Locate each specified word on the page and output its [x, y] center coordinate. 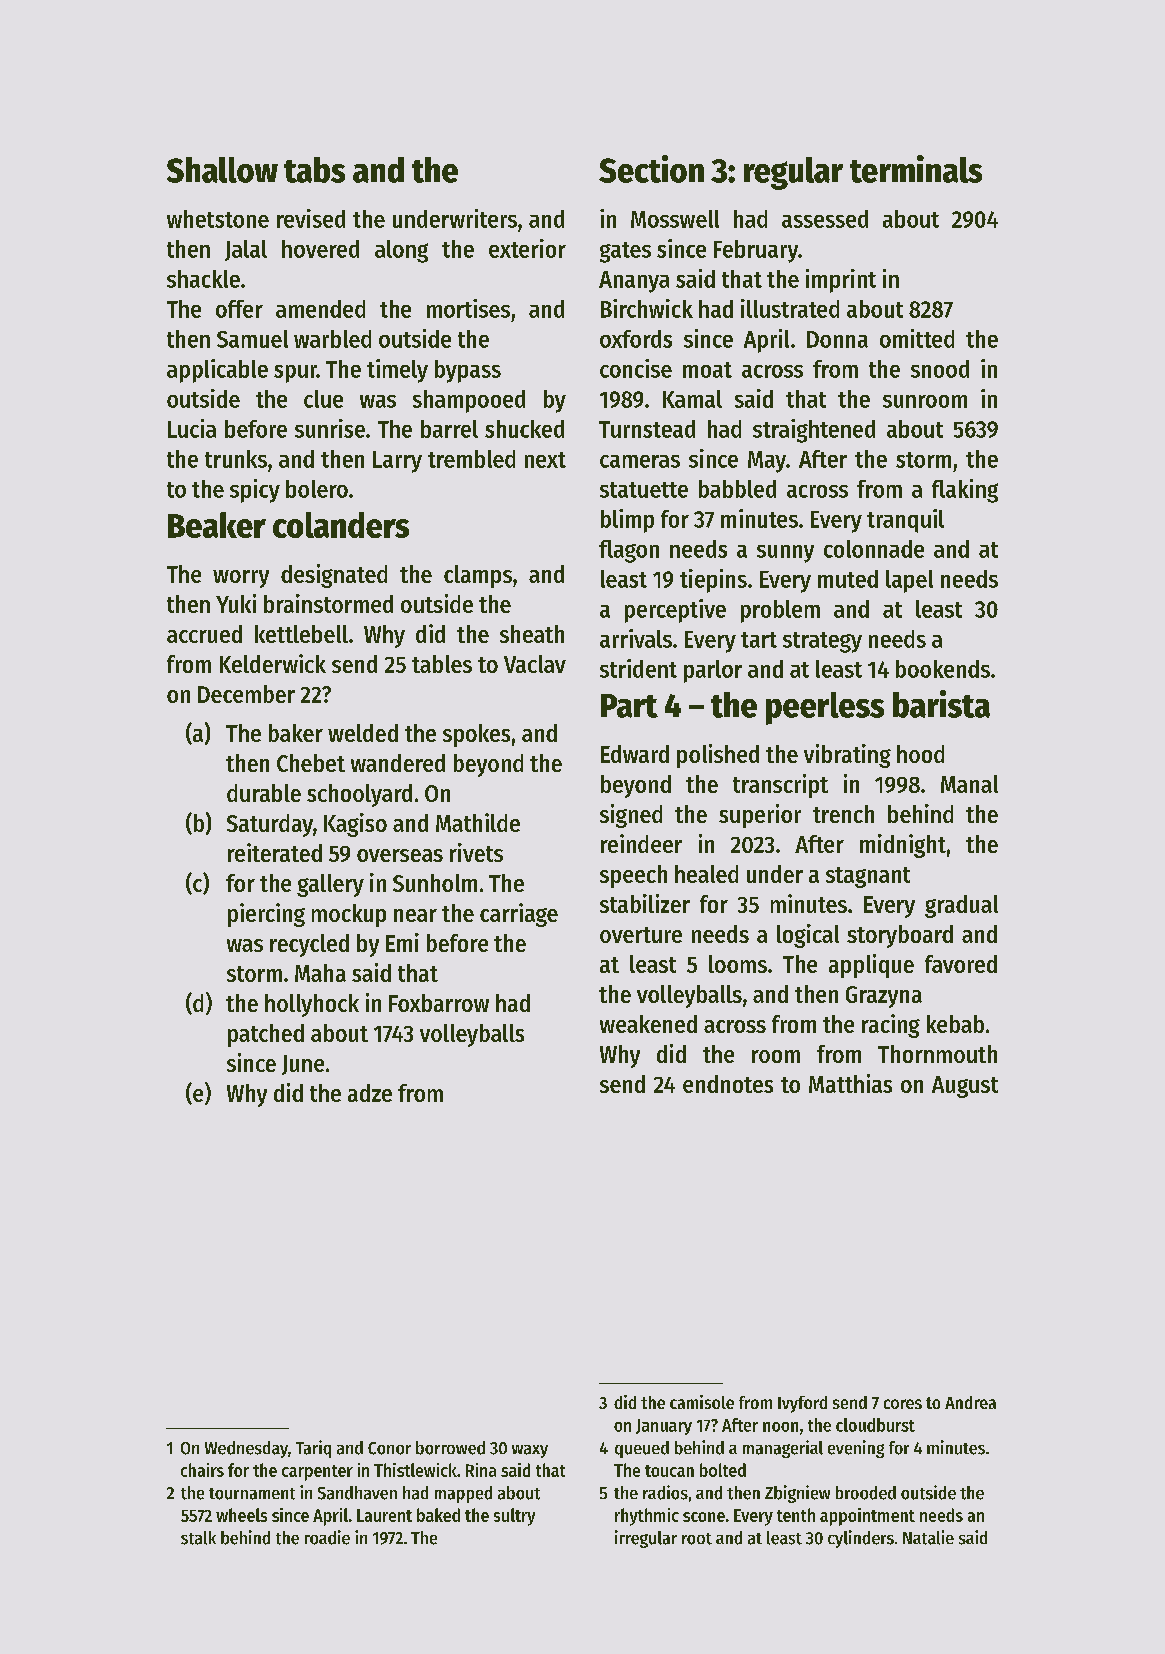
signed [631, 816]
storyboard [900, 936]
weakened [648, 1024]
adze [370, 1093]
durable [264, 793]
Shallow [222, 170]
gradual [961, 906]
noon [780, 1427]
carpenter [317, 1473]
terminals [916, 169]
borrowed [450, 1448]
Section [651, 169]
